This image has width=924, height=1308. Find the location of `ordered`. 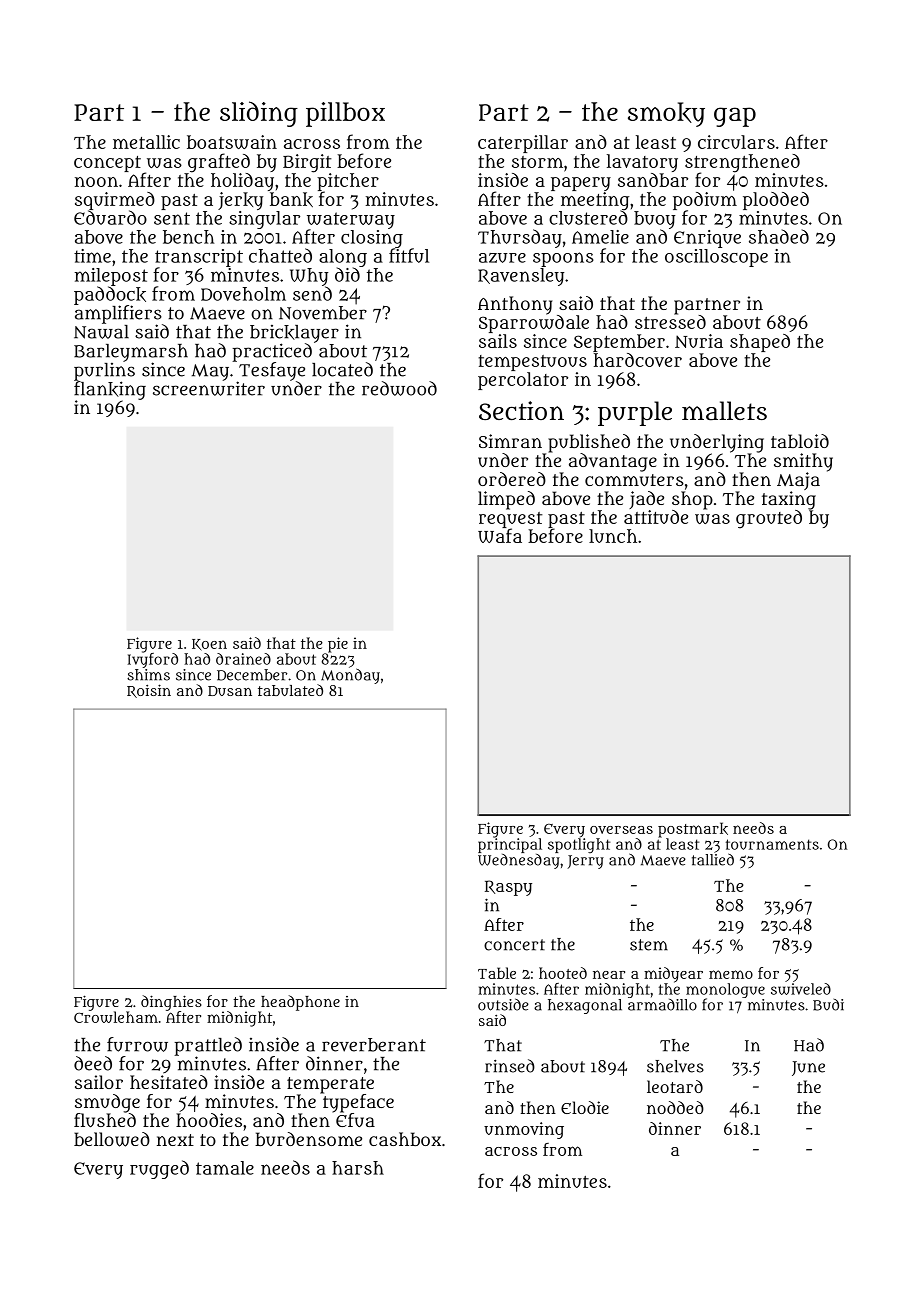

ordered is located at coordinates (512, 479).
